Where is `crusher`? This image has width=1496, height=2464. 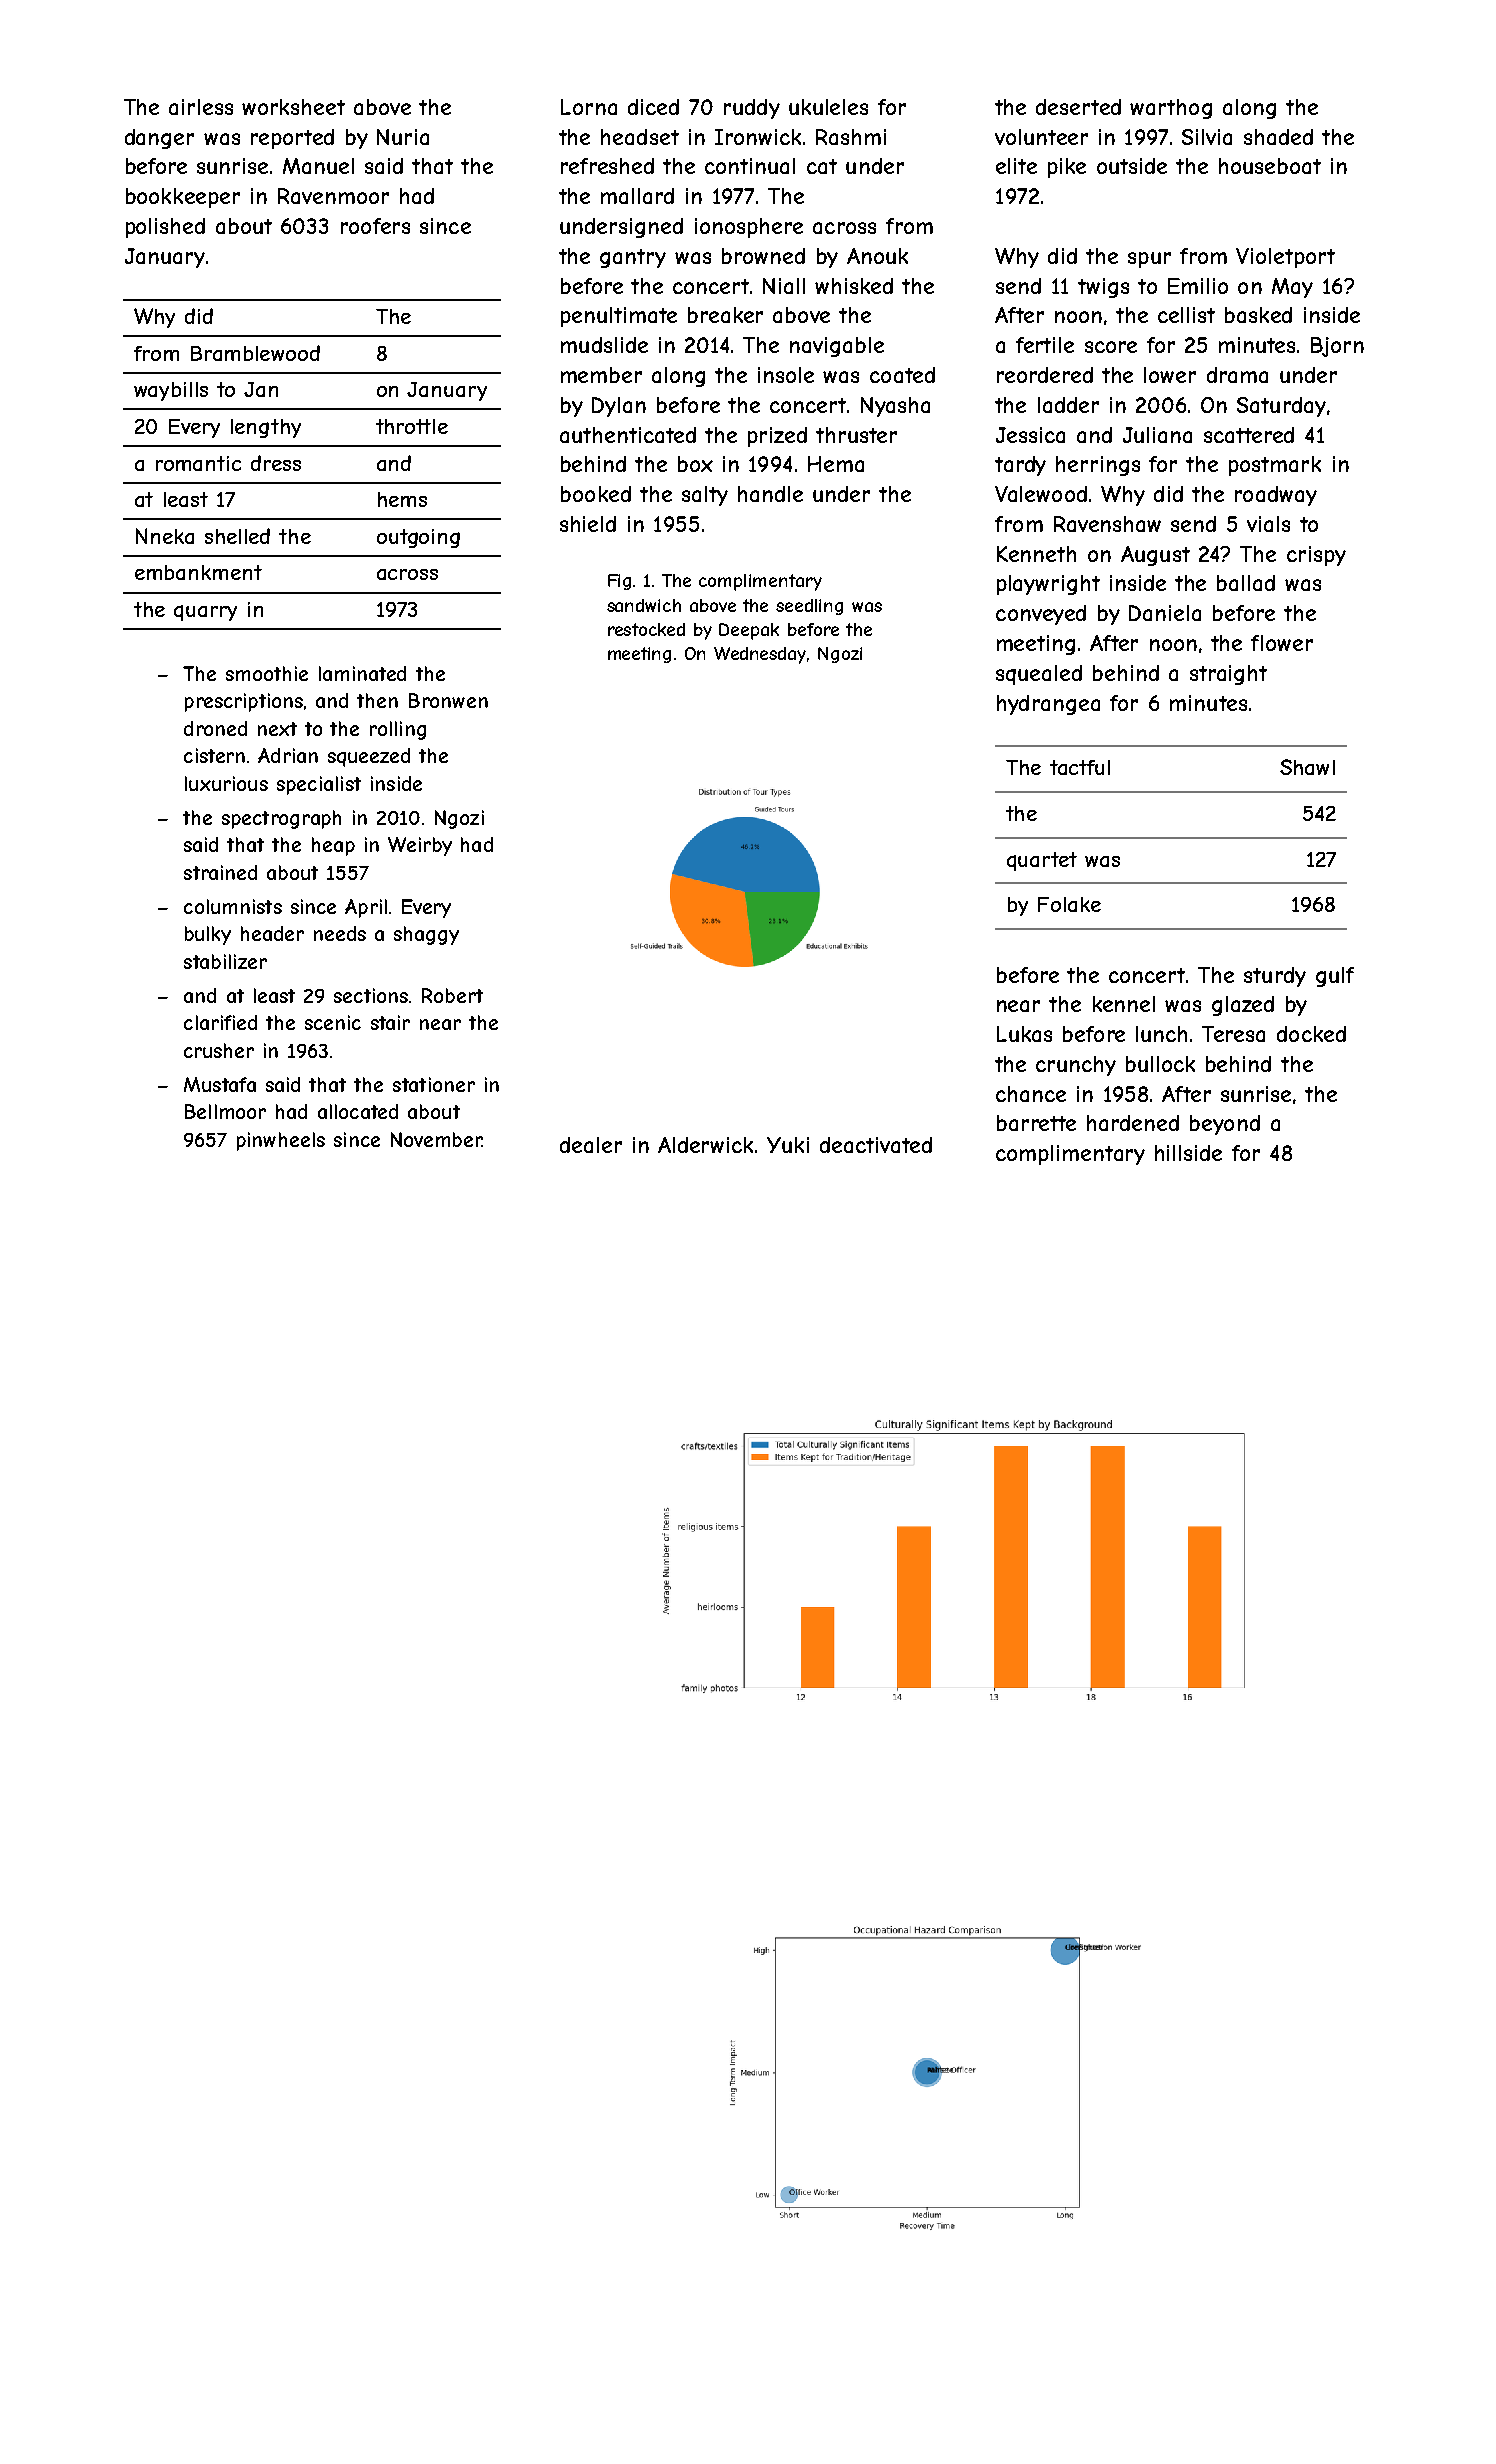 crusher is located at coordinates (219, 1050).
